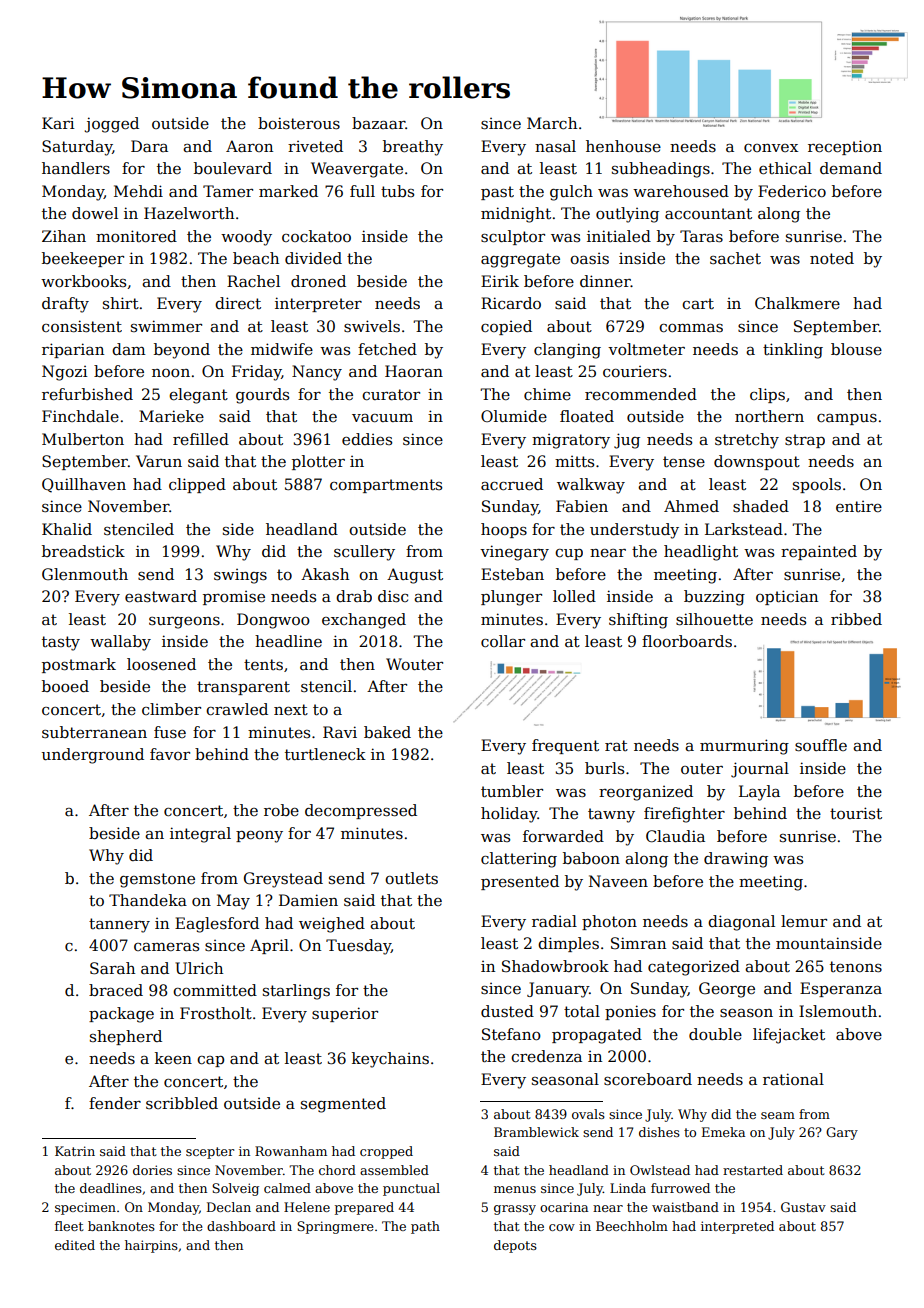 This document has height=1308, width=924. What do you see at coordinates (555, 146) in the document?
I see `nasal` at bounding box center [555, 146].
